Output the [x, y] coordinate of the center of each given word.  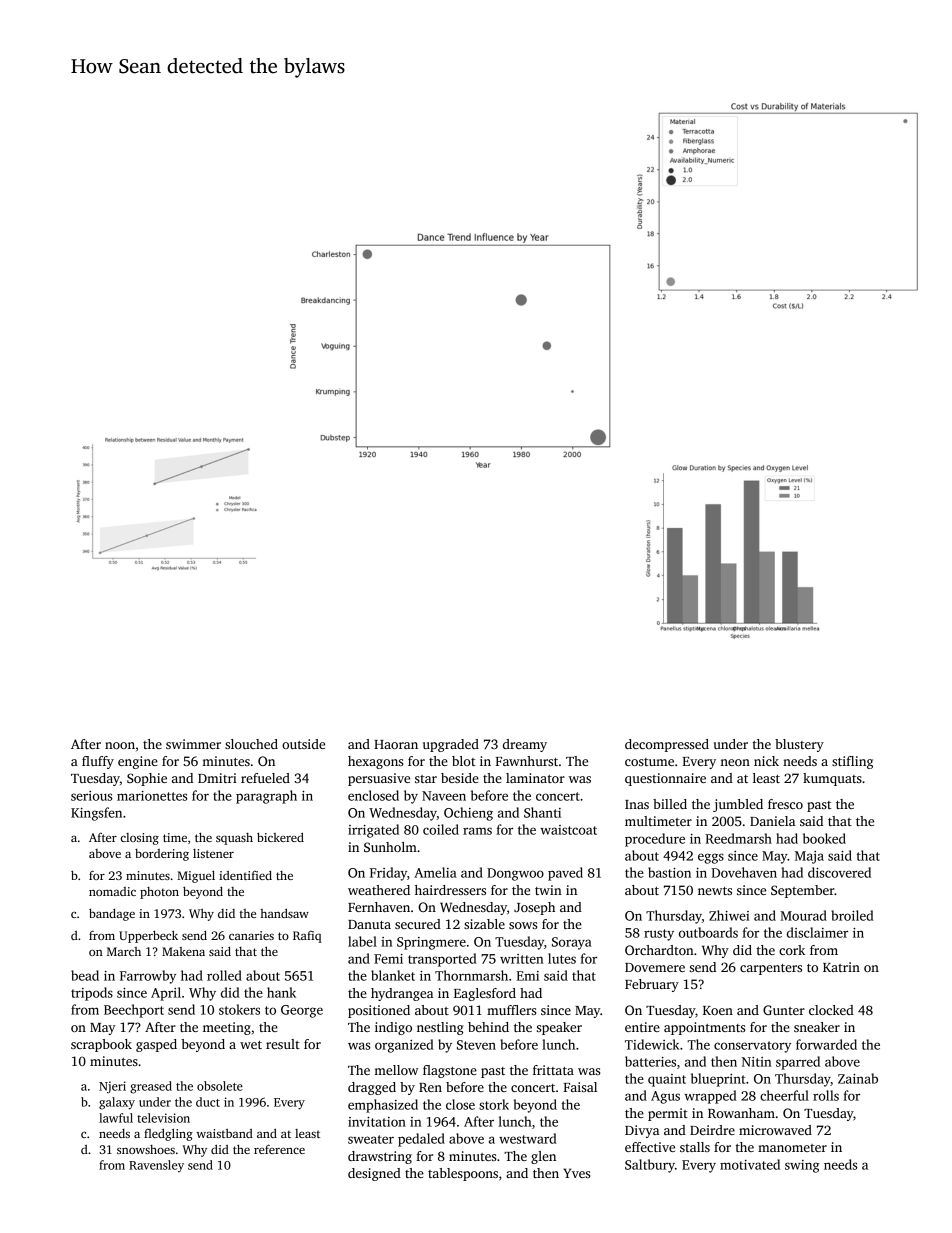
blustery [799, 745]
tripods [92, 994]
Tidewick [652, 1044]
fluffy [98, 762]
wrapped [710, 1097]
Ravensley [156, 1166]
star [426, 779]
